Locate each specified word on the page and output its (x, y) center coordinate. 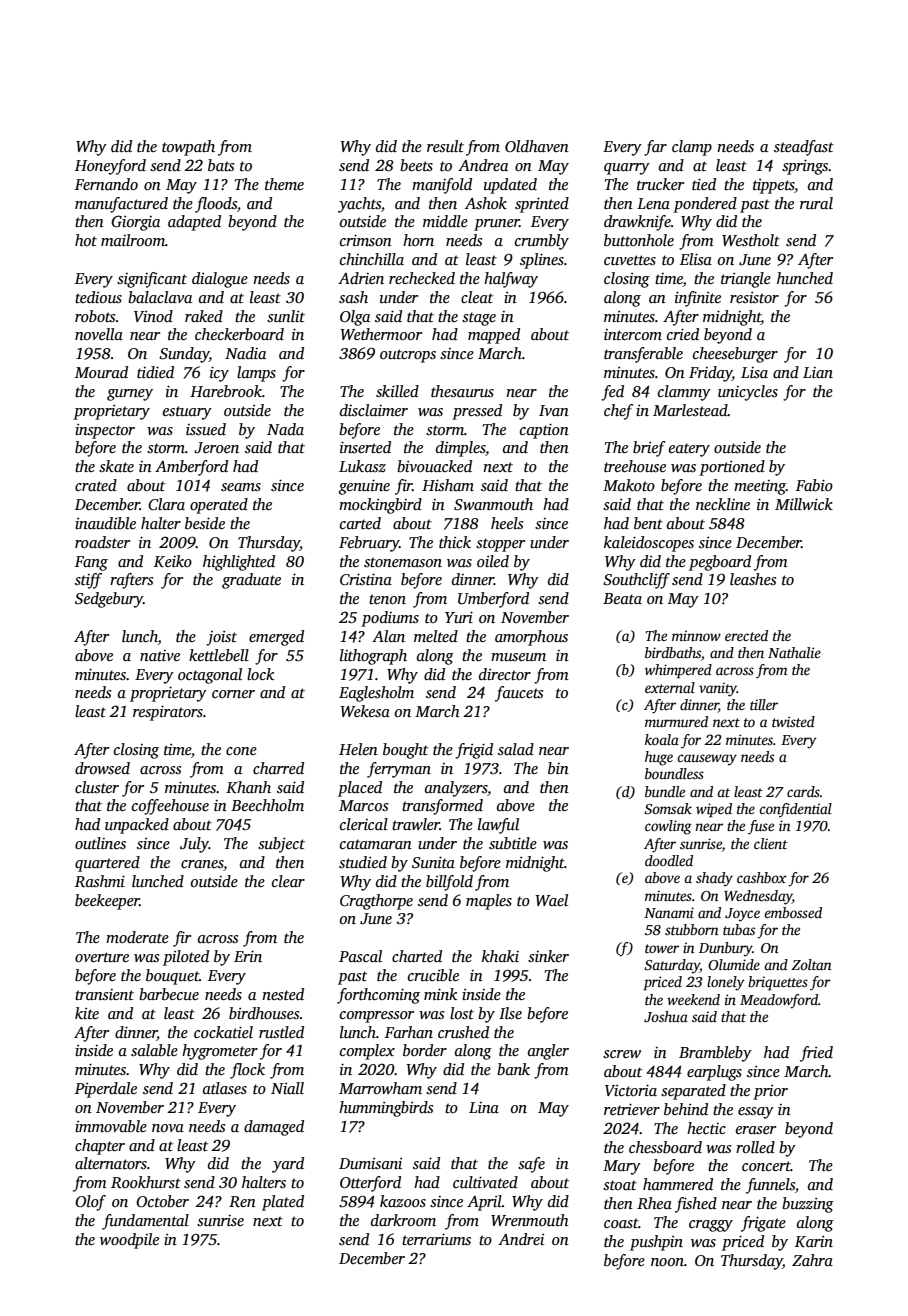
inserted (365, 447)
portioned (732, 468)
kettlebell (219, 655)
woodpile (129, 1241)
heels (507, 523)
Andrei (521, 1239)
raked (204, 316)
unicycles (748, 393)
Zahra (812, 1260)
